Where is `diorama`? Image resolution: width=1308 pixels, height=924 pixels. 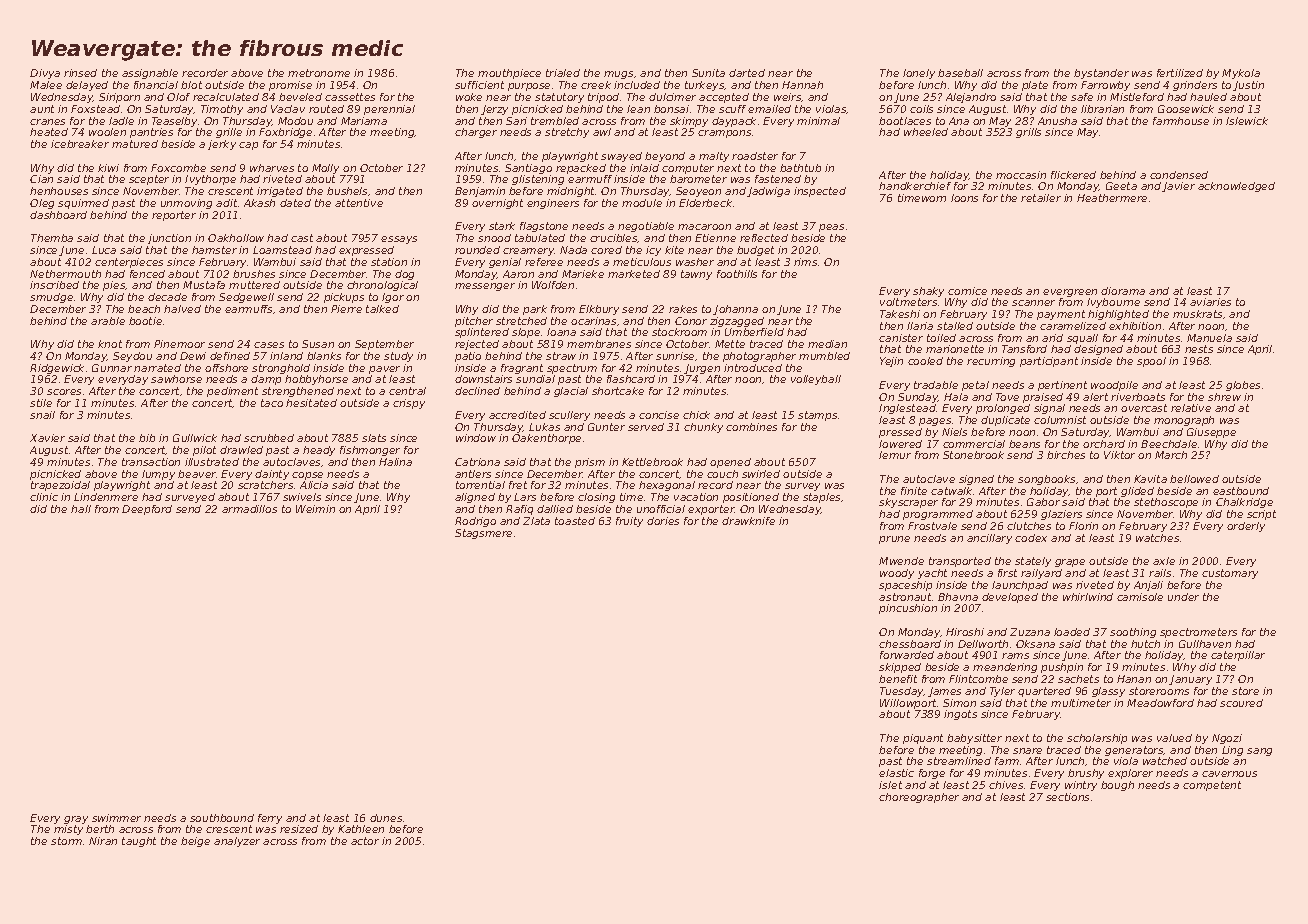
diorama is located at coordinates (1123, 291).
